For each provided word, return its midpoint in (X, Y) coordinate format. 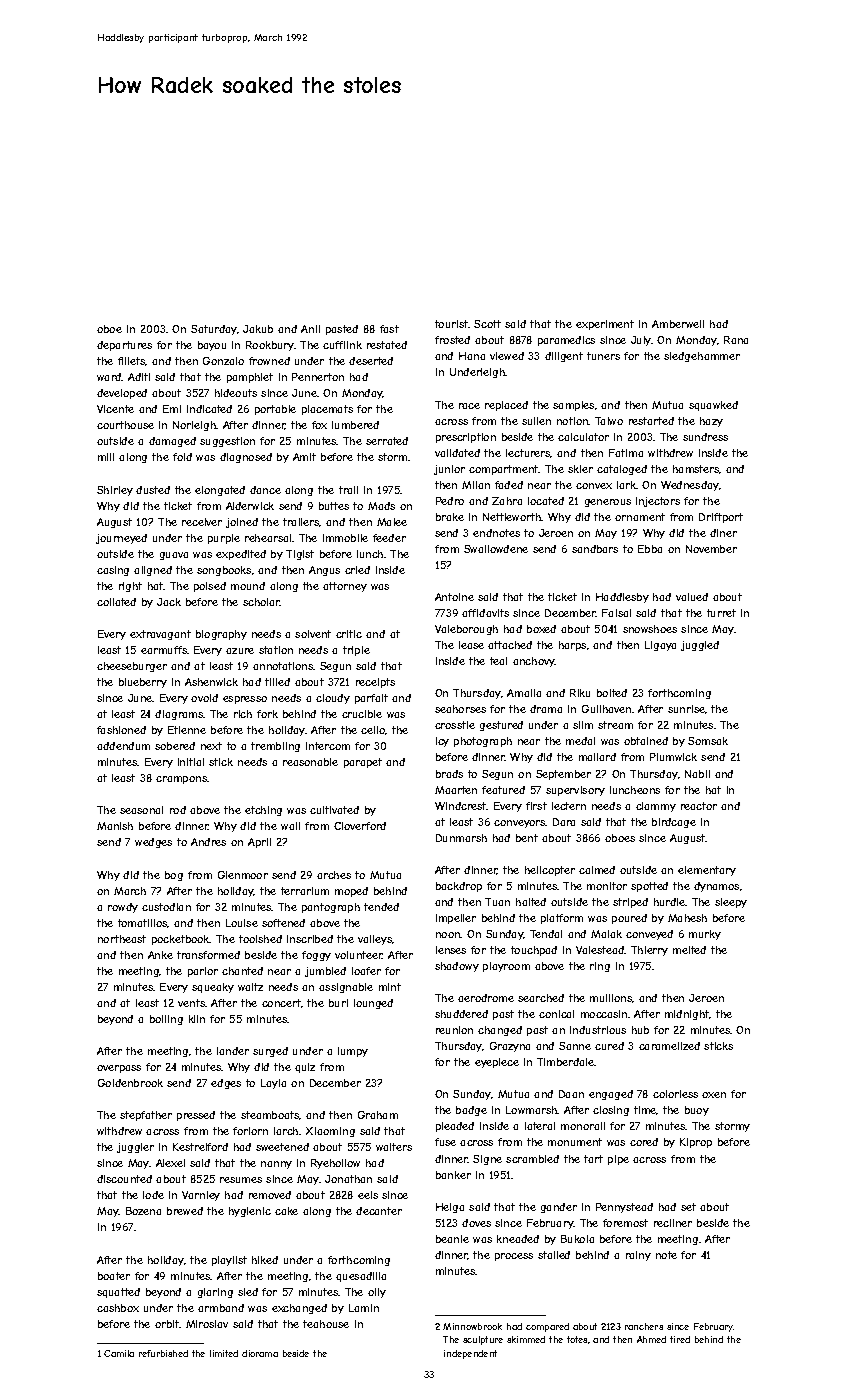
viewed (507, 356)
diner (723, 533)
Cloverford (360, 826)
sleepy (731, 903)
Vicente (115, 409)
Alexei (170, 1163)
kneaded (518, 1239)
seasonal (141, 810)
